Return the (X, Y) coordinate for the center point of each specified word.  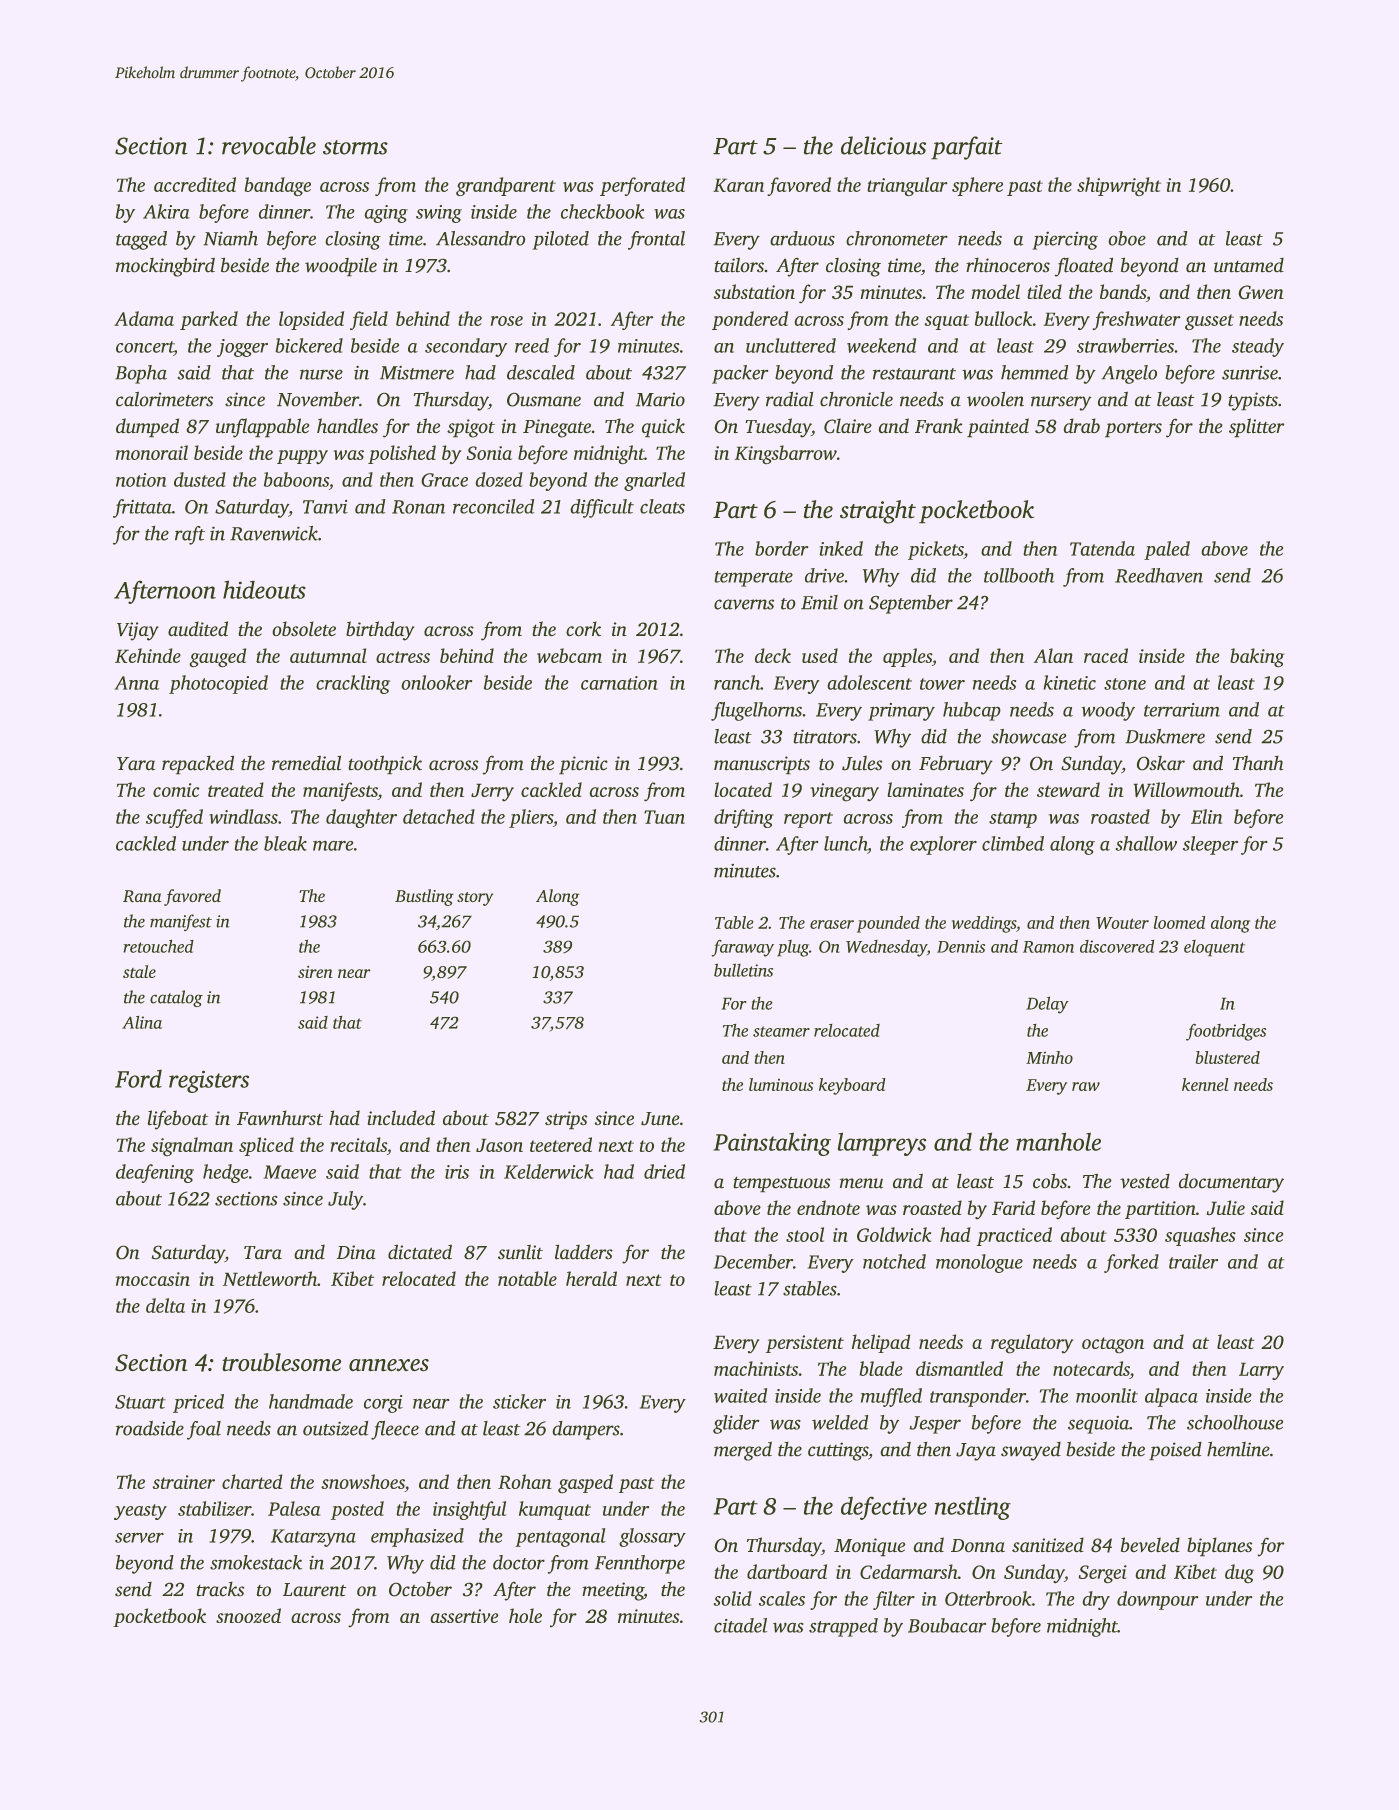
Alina (142, 1022)
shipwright (1119, 186)
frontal (656, 240)
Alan (1053, 655)
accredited (195, 184)
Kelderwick (548, 1171)
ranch (737, 682)
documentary (1231, 1183)
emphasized (417, 1537)
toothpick (385, 765)
